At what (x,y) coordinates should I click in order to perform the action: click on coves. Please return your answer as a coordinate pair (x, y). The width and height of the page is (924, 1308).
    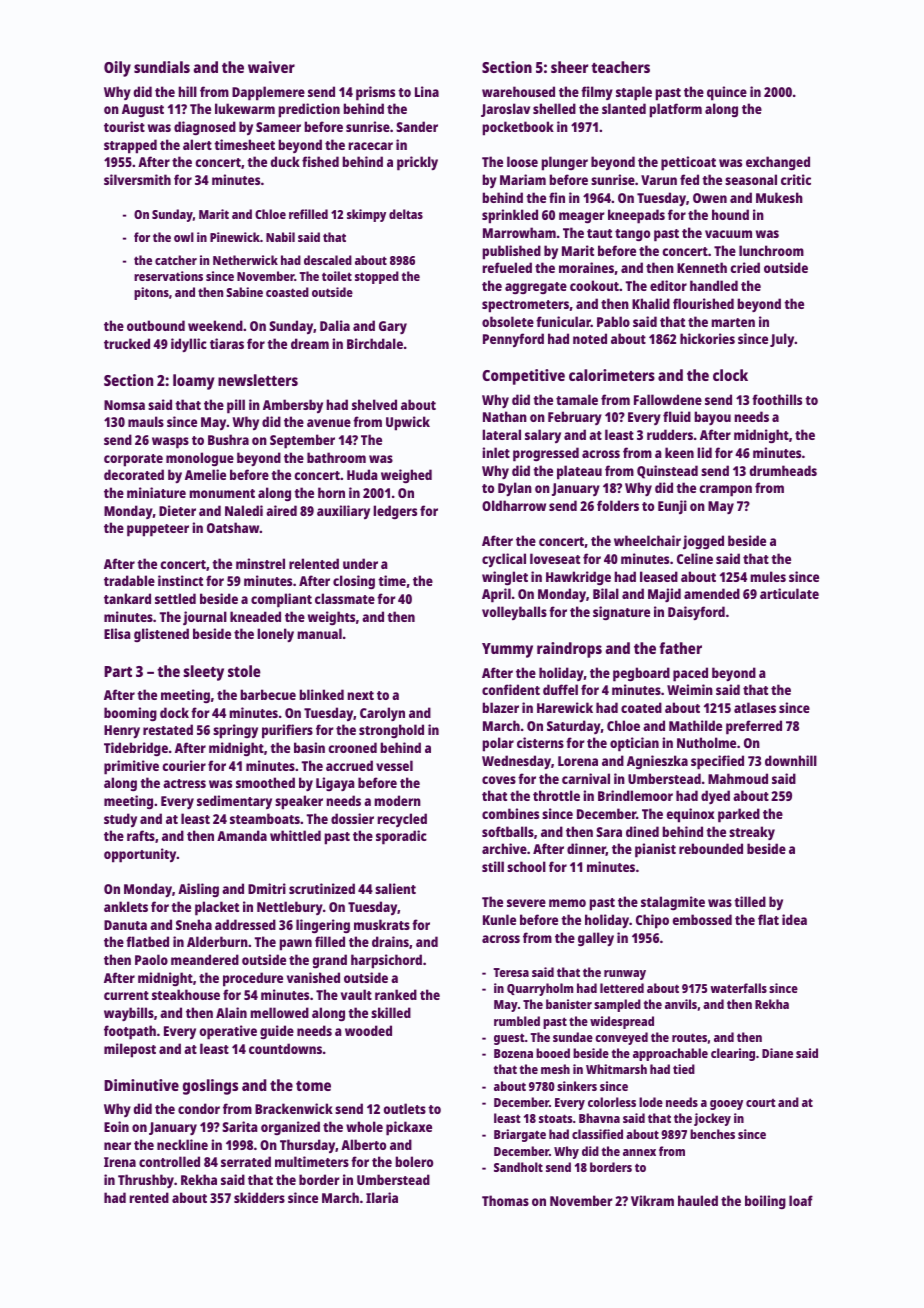
    Looking at the image, I should click on (499, 780).
